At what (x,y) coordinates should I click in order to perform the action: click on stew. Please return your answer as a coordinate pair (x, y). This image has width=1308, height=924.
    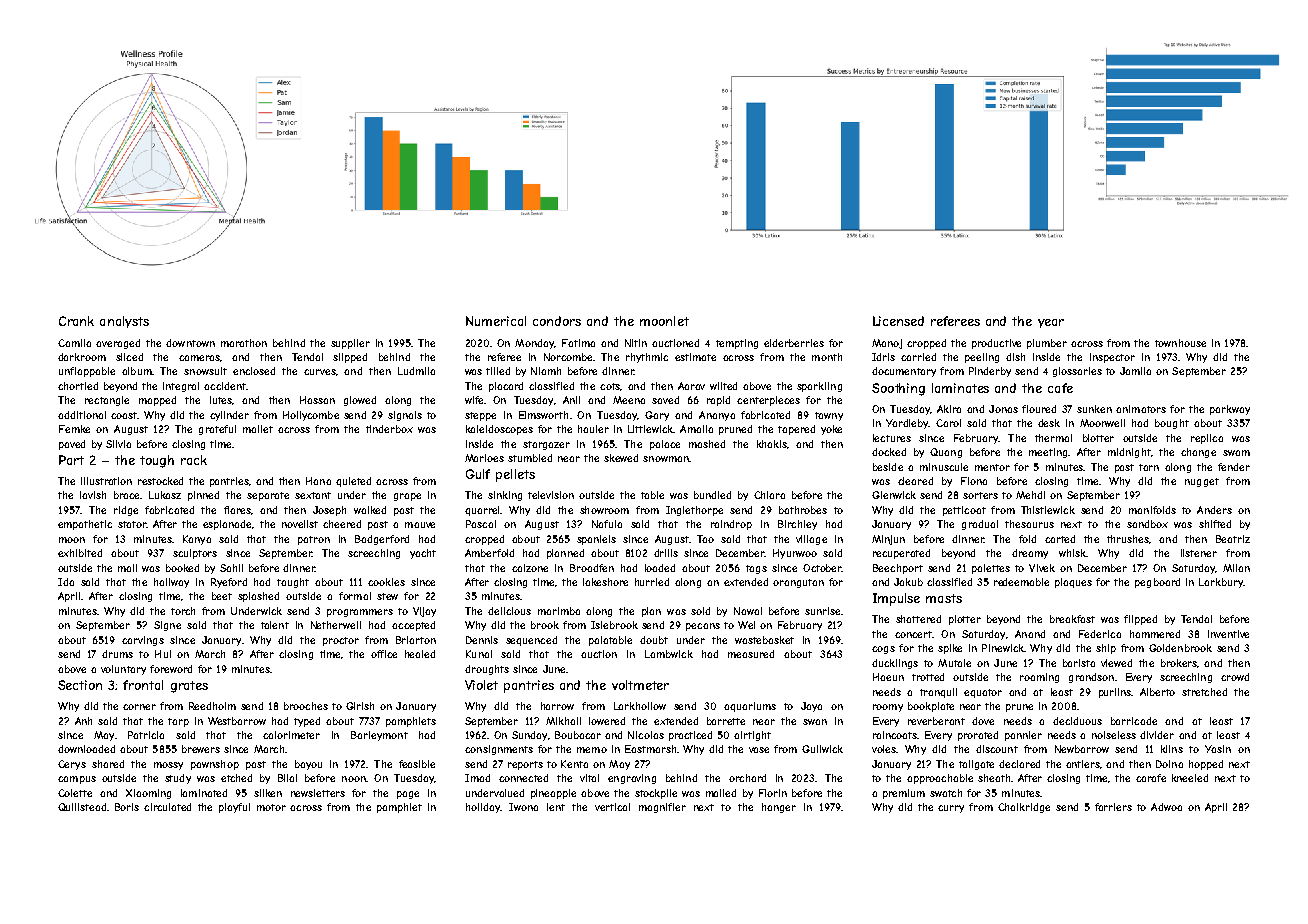
    Looking at the image, I should click on (387, 596).
